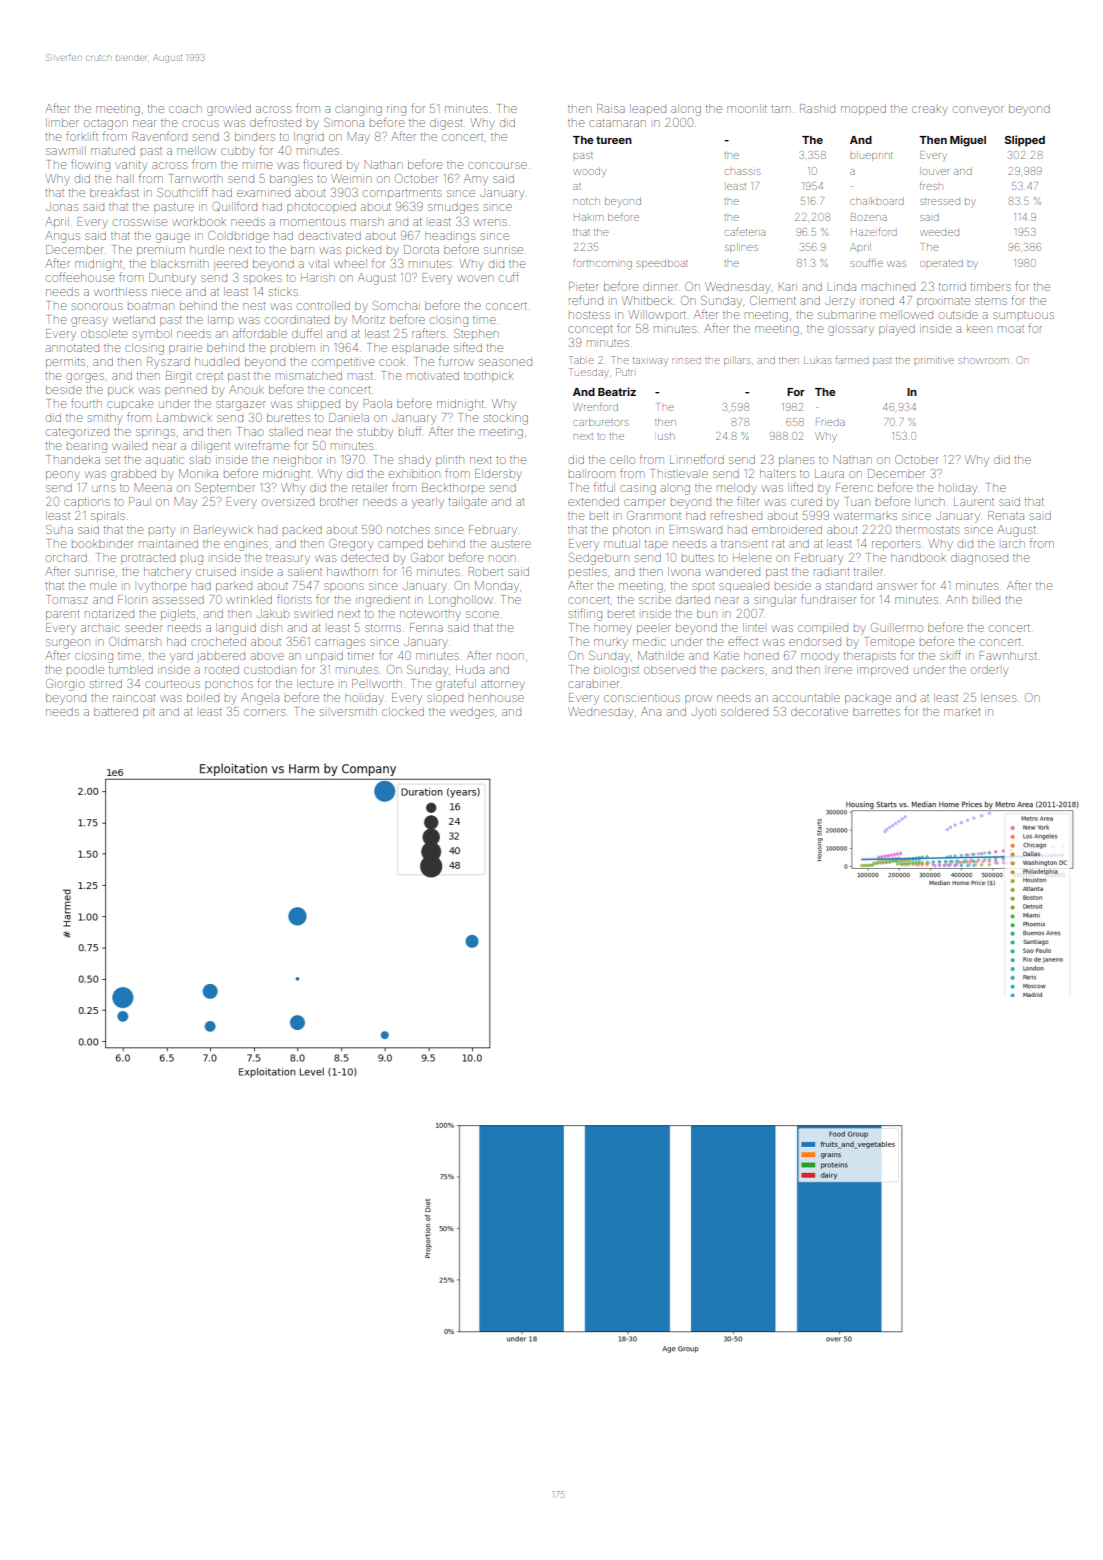  I want to click on tailgate, so click(468, 503).
